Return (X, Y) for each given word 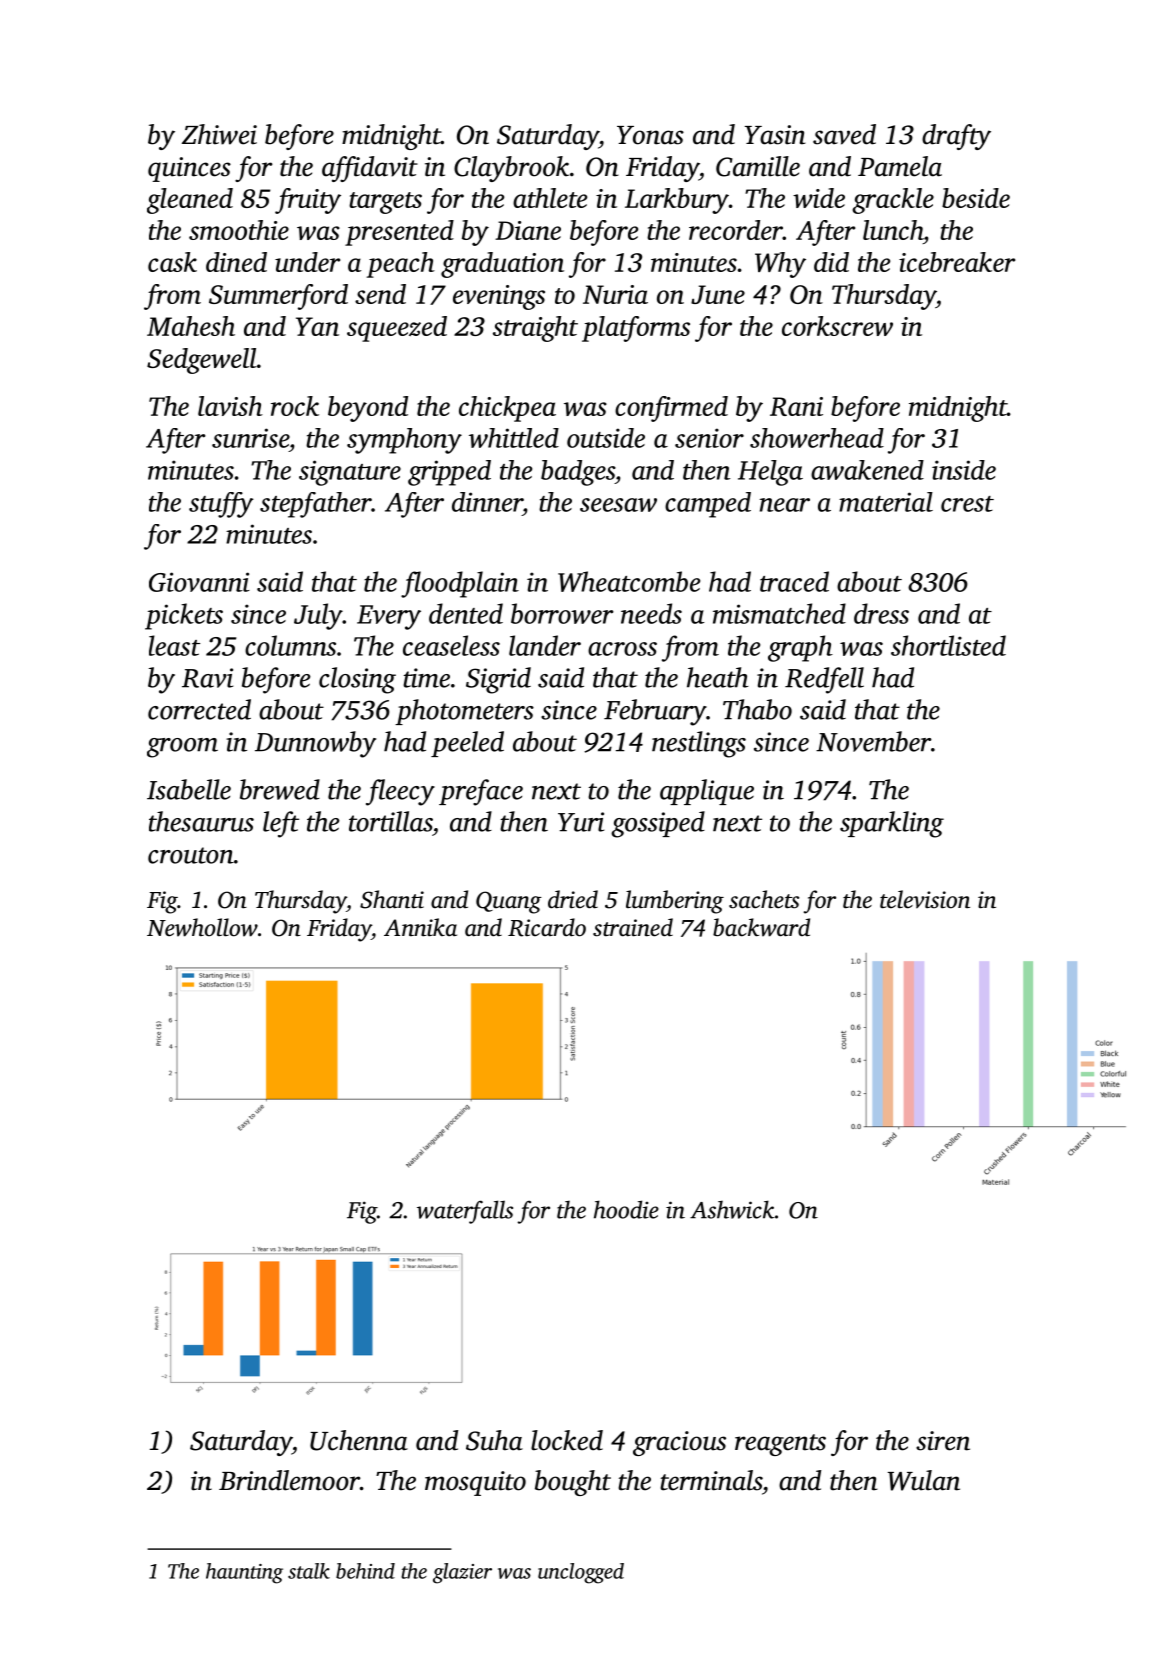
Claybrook (511, 169)
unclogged (581, 1573)
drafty (956, 137)
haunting (244, 1573)
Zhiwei (219, 134)
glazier (462, 1573)
